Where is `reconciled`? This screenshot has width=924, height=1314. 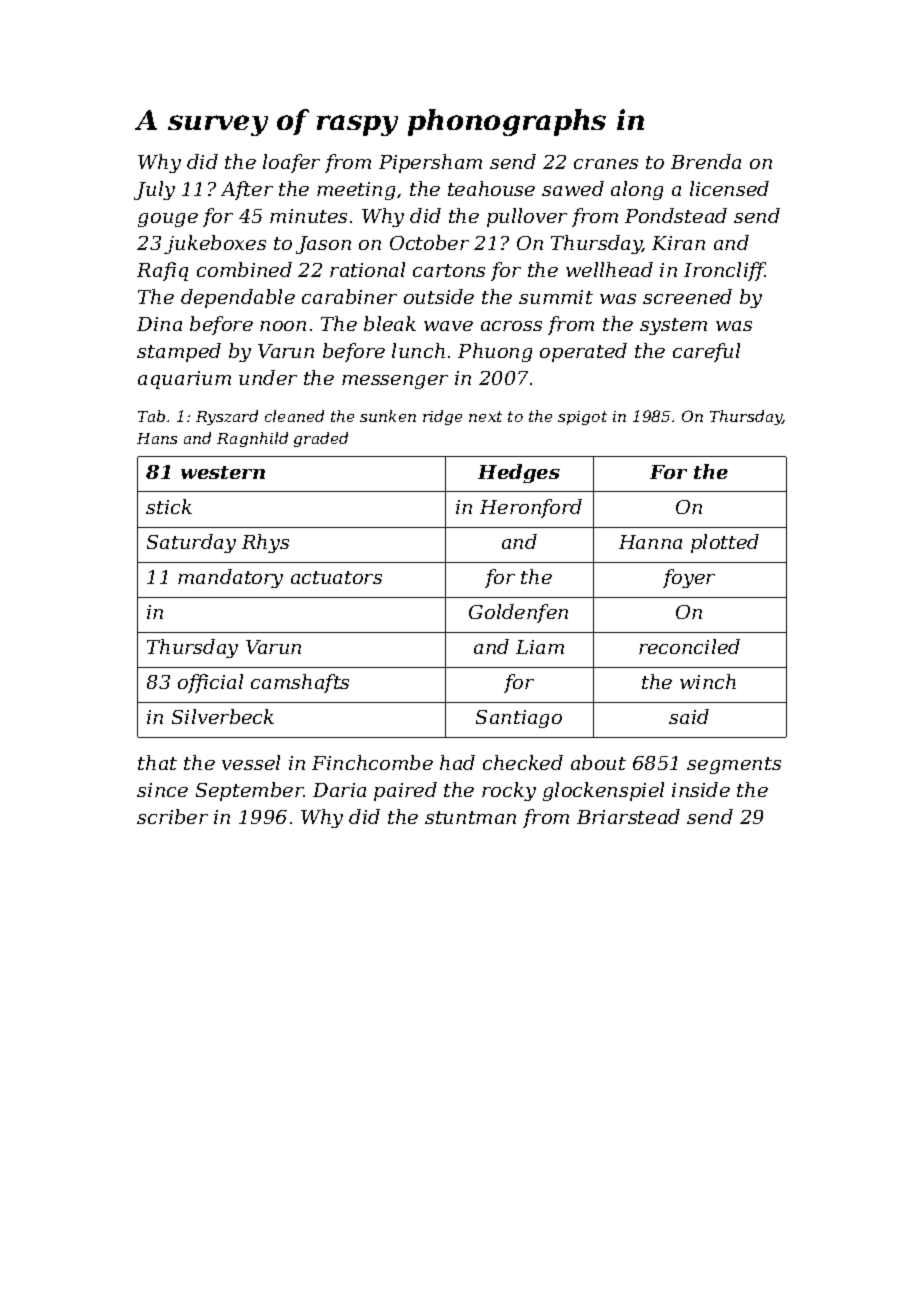
reconciled is located at coordinates (689, 646).
